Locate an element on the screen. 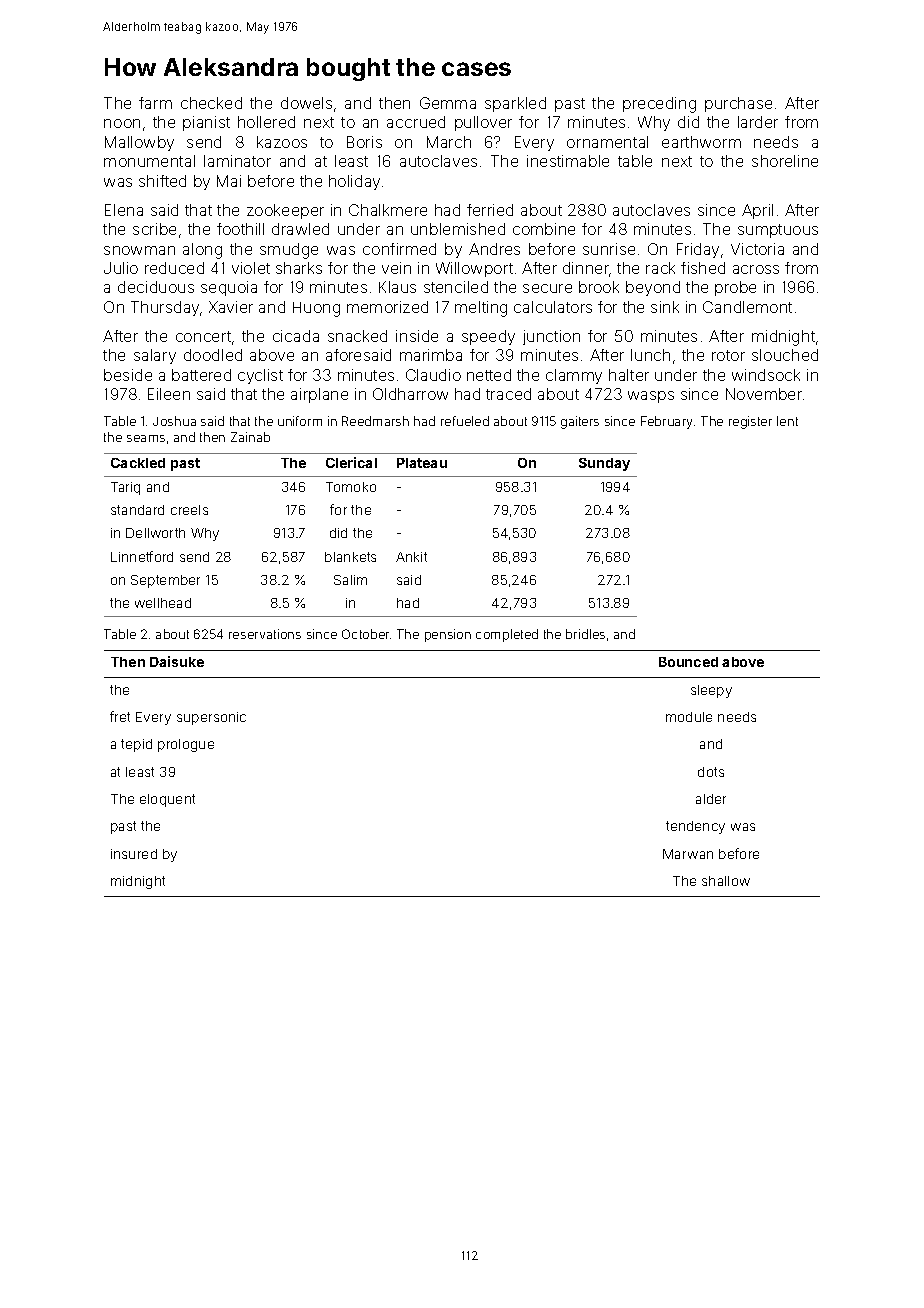  insured is located at coordinates (134, 854).
